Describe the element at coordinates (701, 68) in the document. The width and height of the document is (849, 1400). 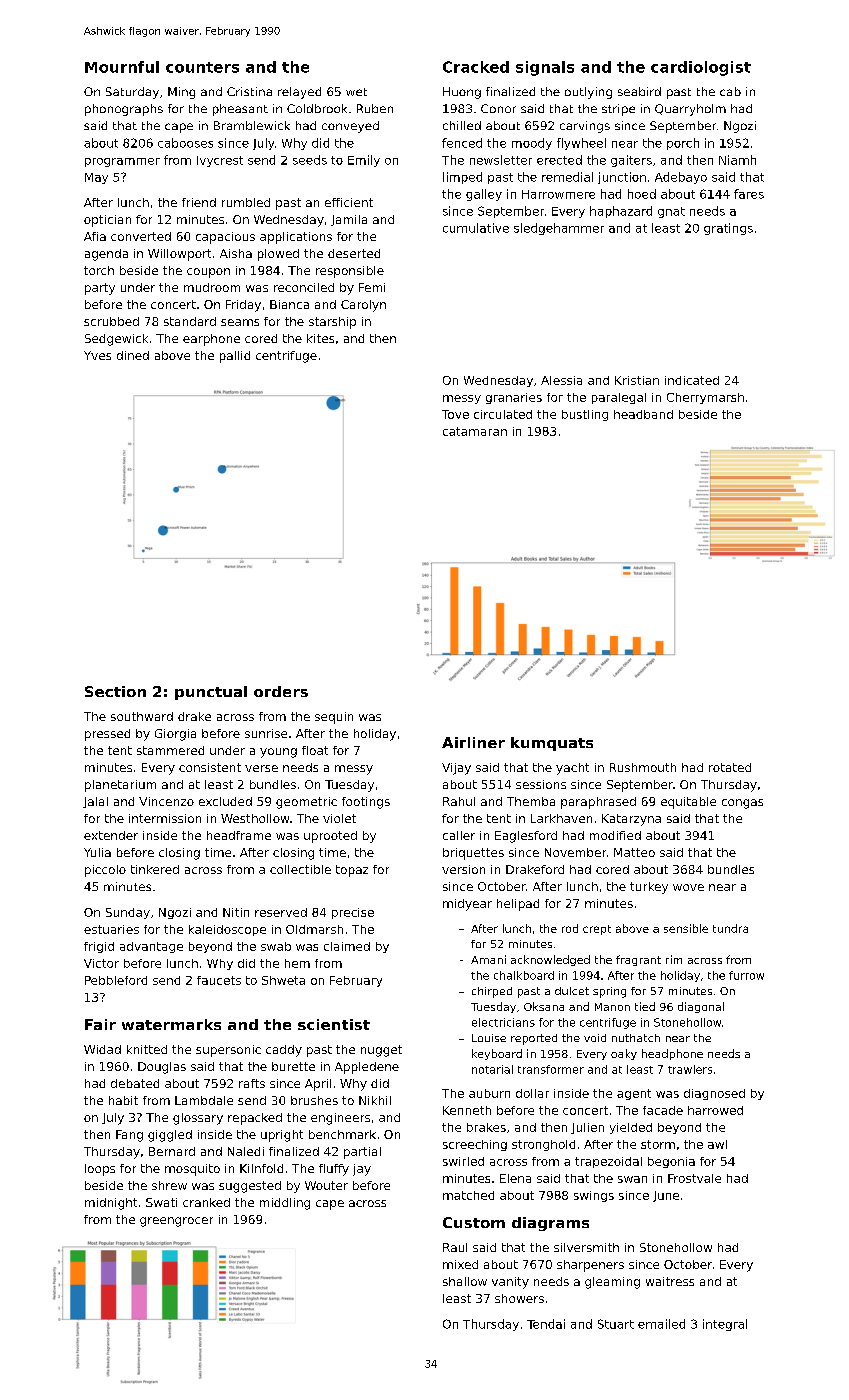
I see `cardiologist` at that location.
